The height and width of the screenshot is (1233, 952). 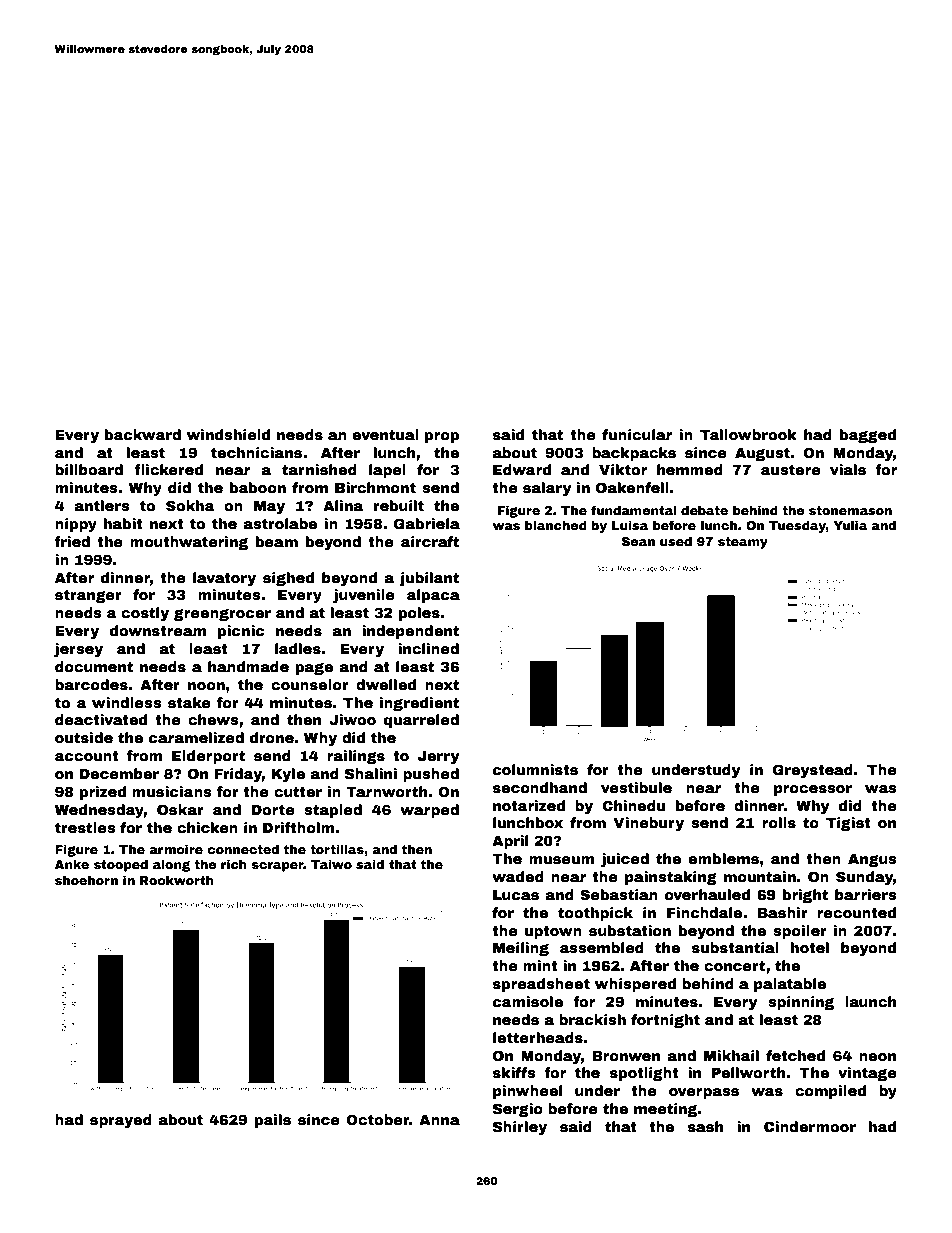 What do you see at coordinates (386, 791) in the screenshot?
I see `Tarnworth` at bounding box center [386, 791].
